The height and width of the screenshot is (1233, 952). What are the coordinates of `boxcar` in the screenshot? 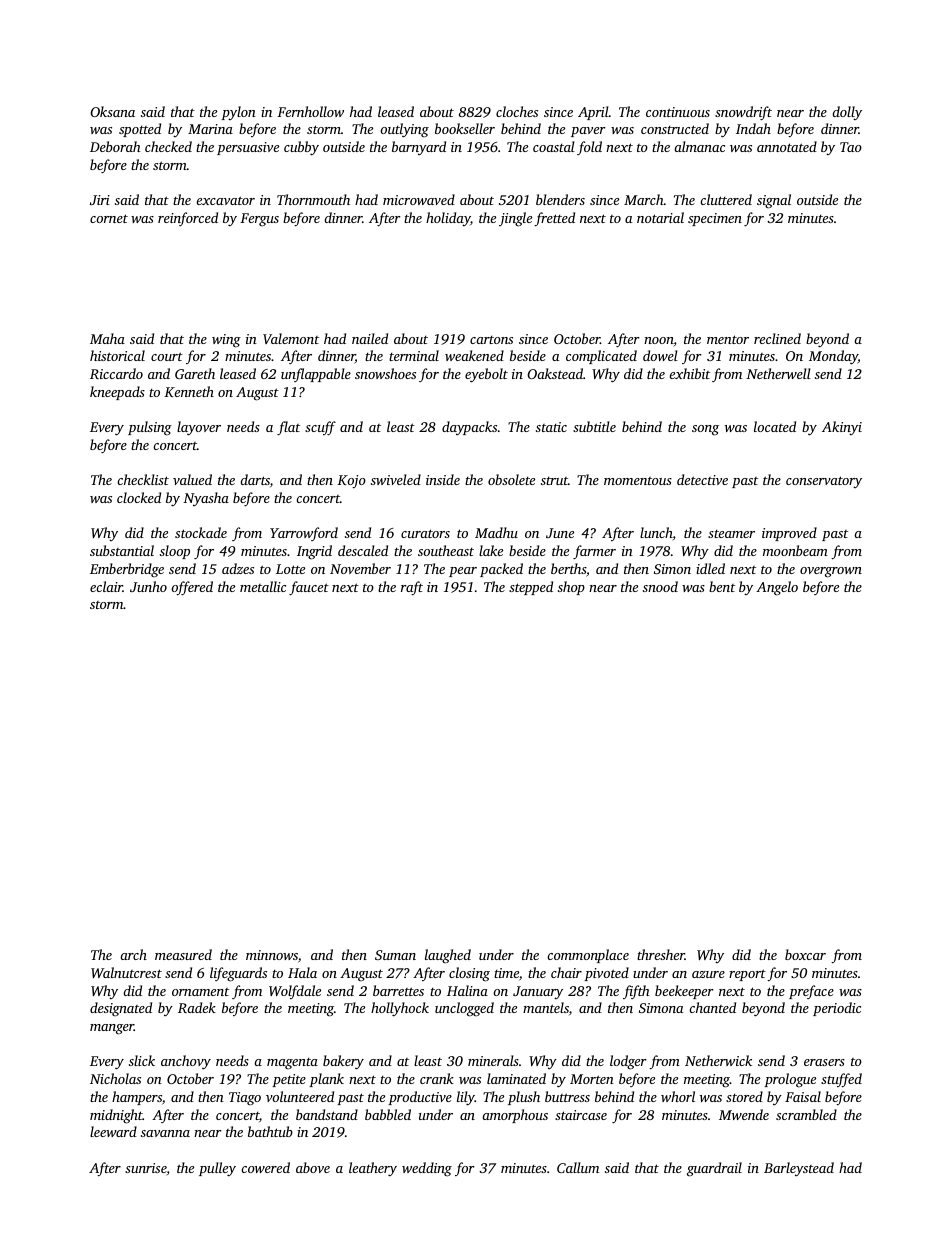 It's located at (805, 954).
